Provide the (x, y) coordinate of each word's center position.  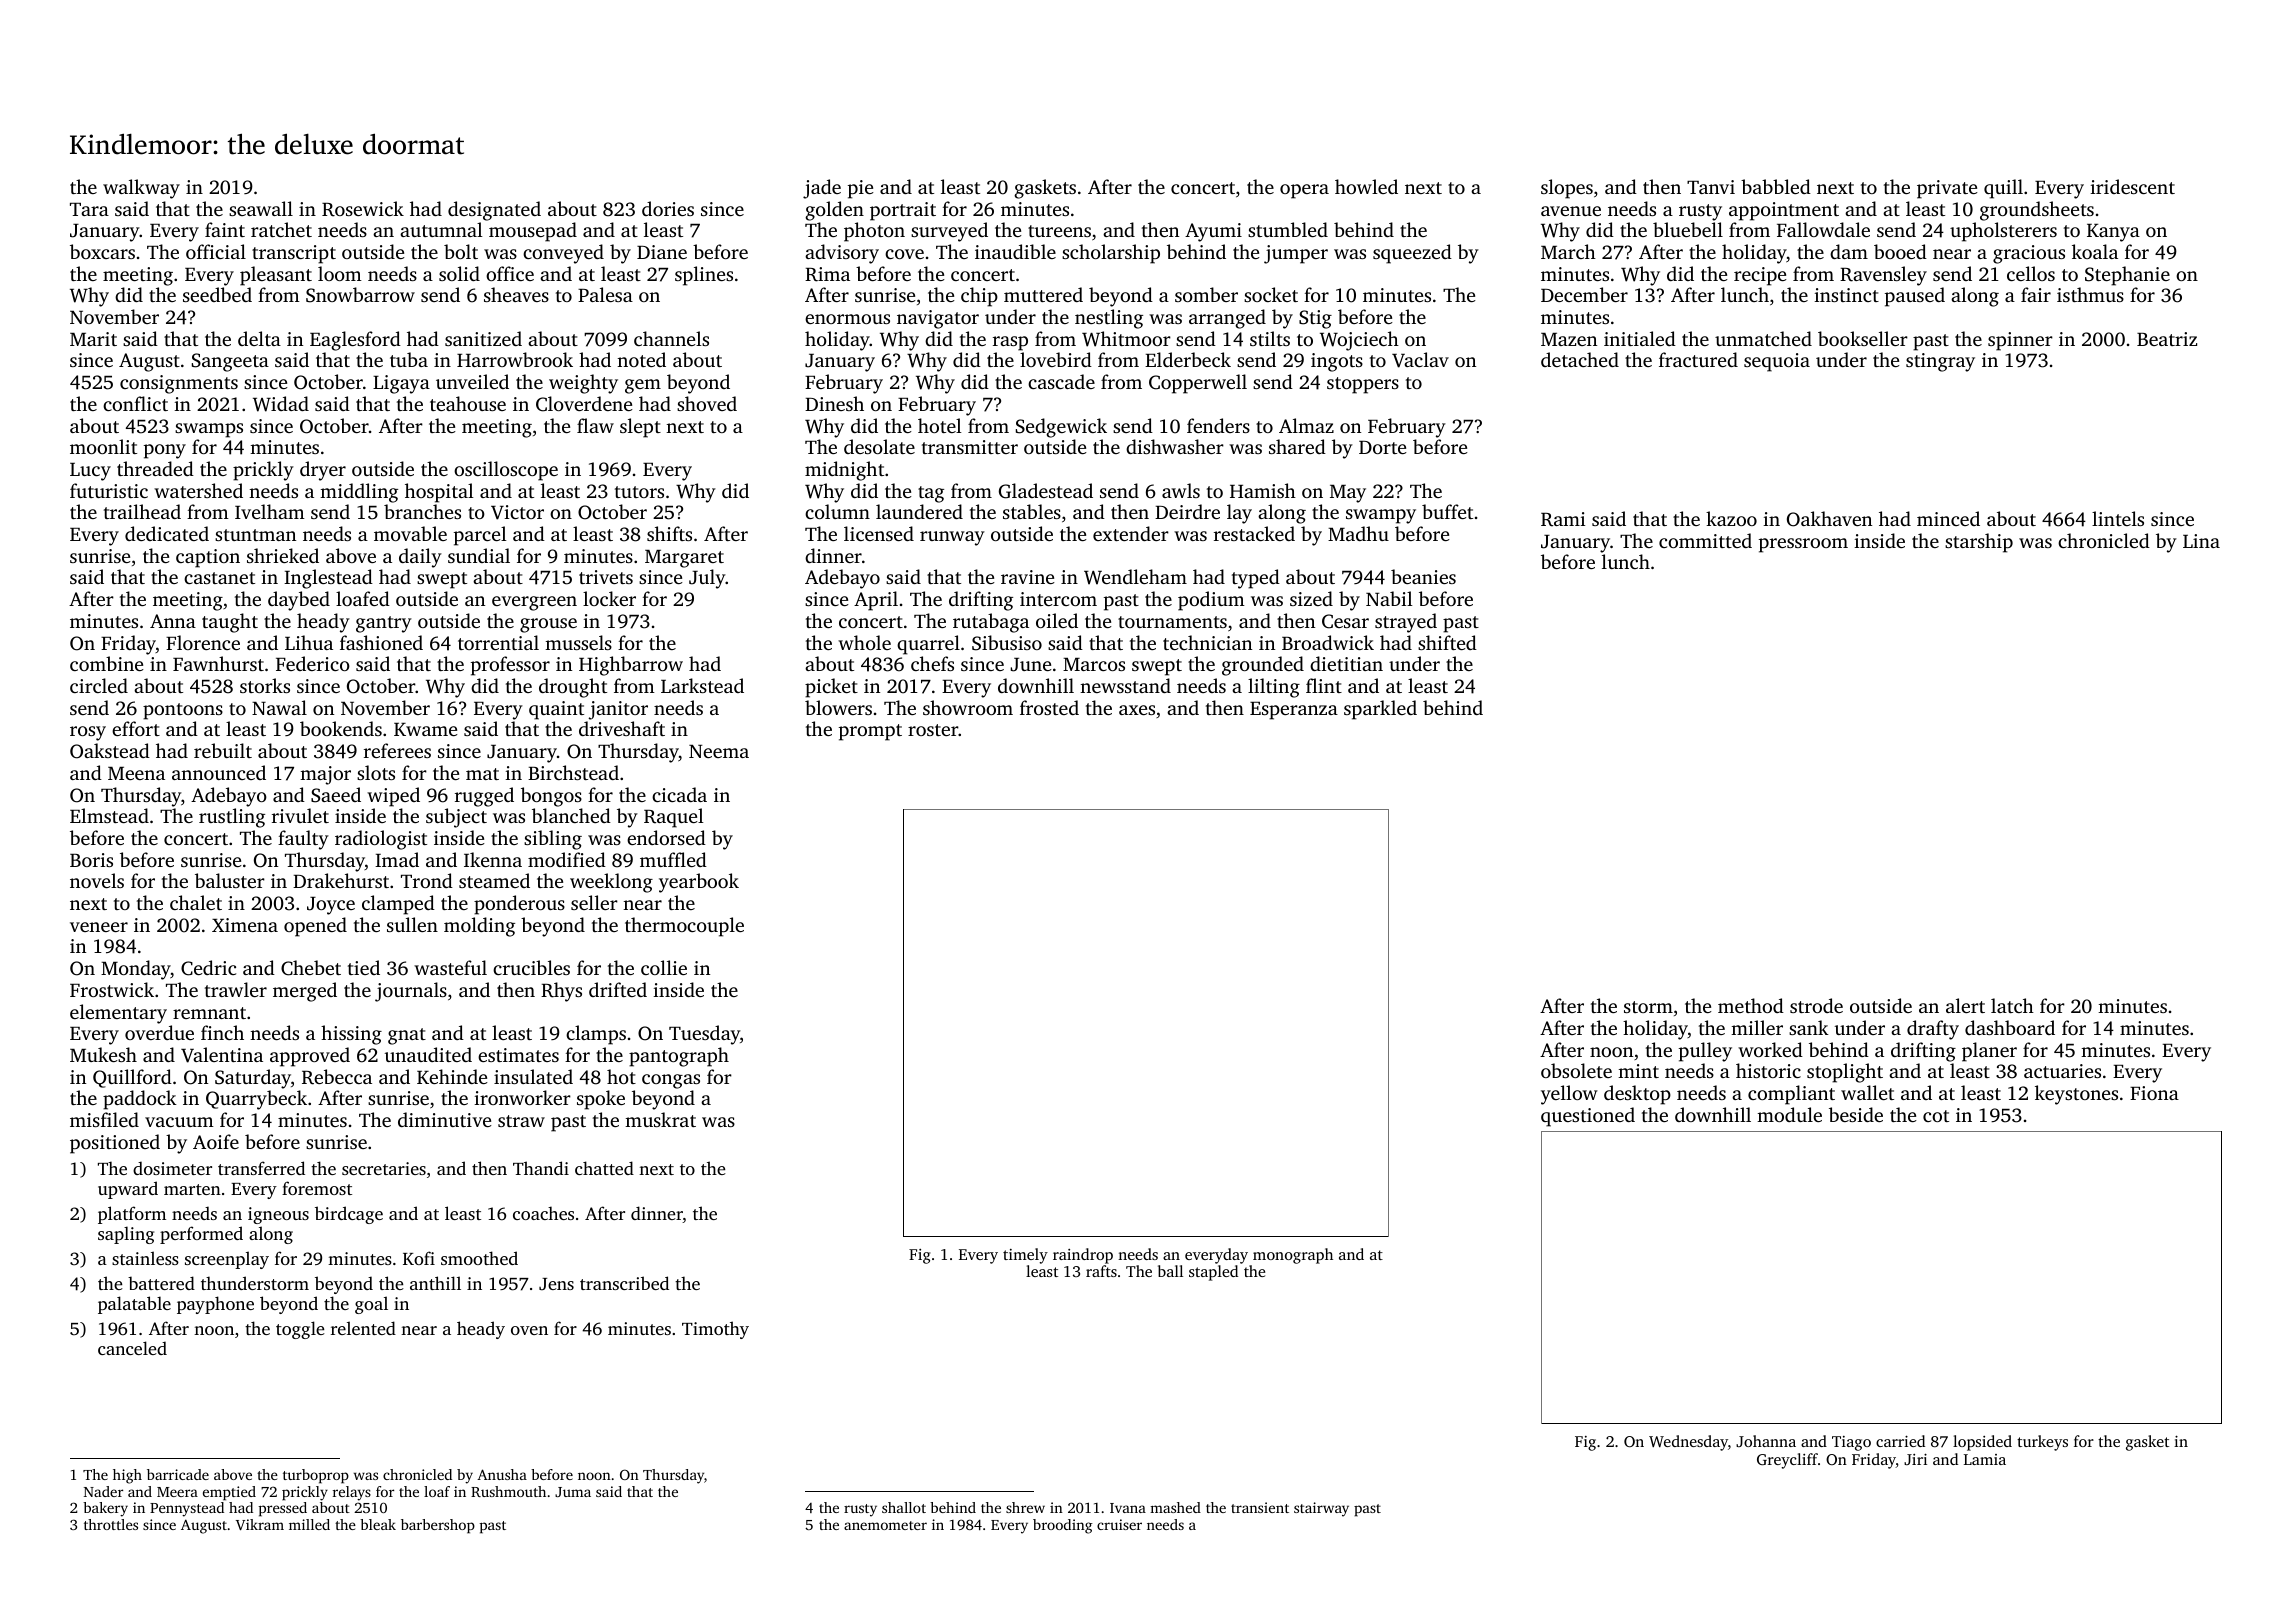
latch (2012, 1005)
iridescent (2132, 186)
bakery (105, 1509)
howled (1366, 186)
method (1751, 1005)
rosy (88, 733)
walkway (141, 189)
